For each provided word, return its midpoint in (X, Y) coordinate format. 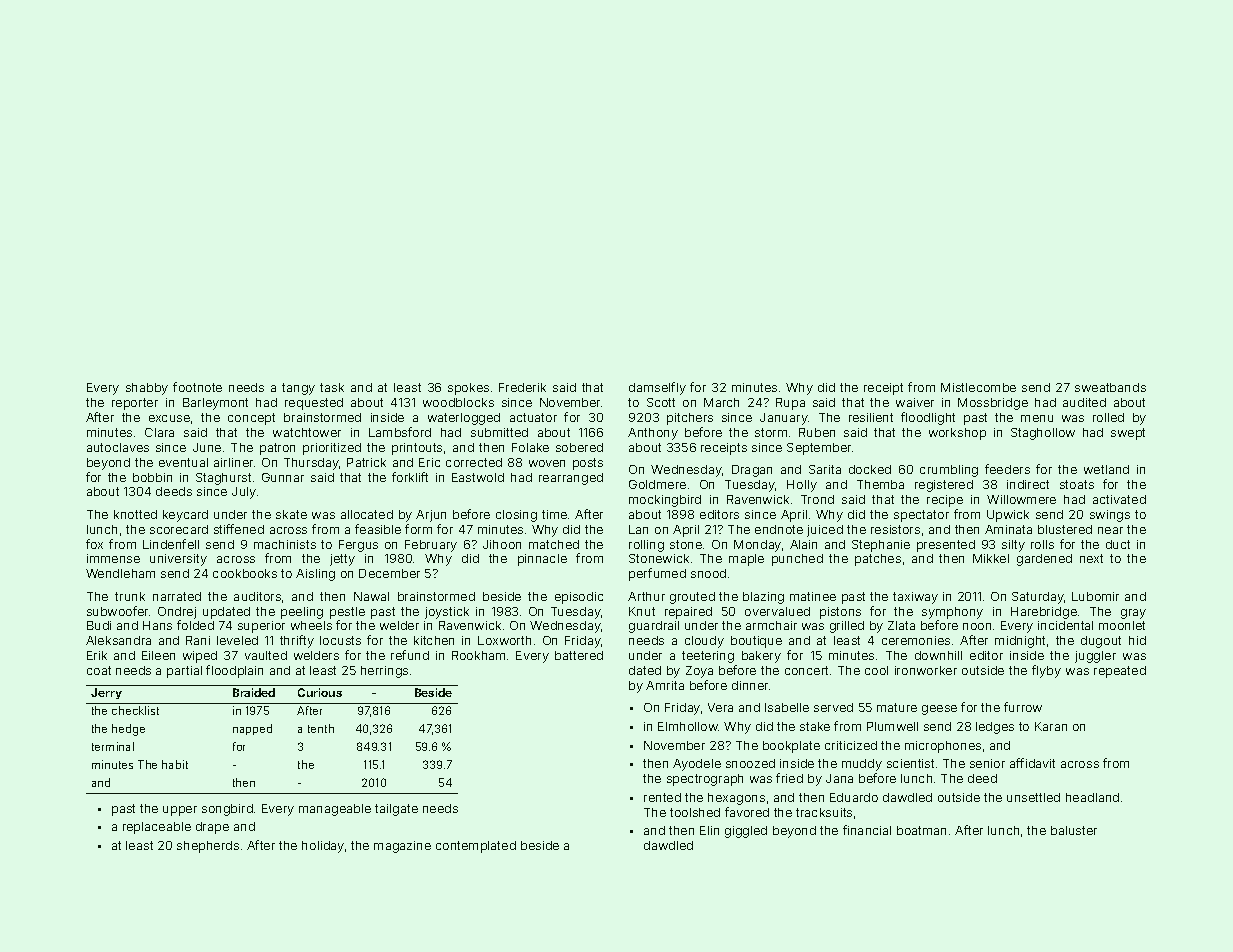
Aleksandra (118, 640)
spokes (468, 389)
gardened (1044, 560)
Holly (802, 486)
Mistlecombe (978, 387)
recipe (945, 501)
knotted (135, 514)
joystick (447, 613)
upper (180, 811)
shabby (147, 389)
